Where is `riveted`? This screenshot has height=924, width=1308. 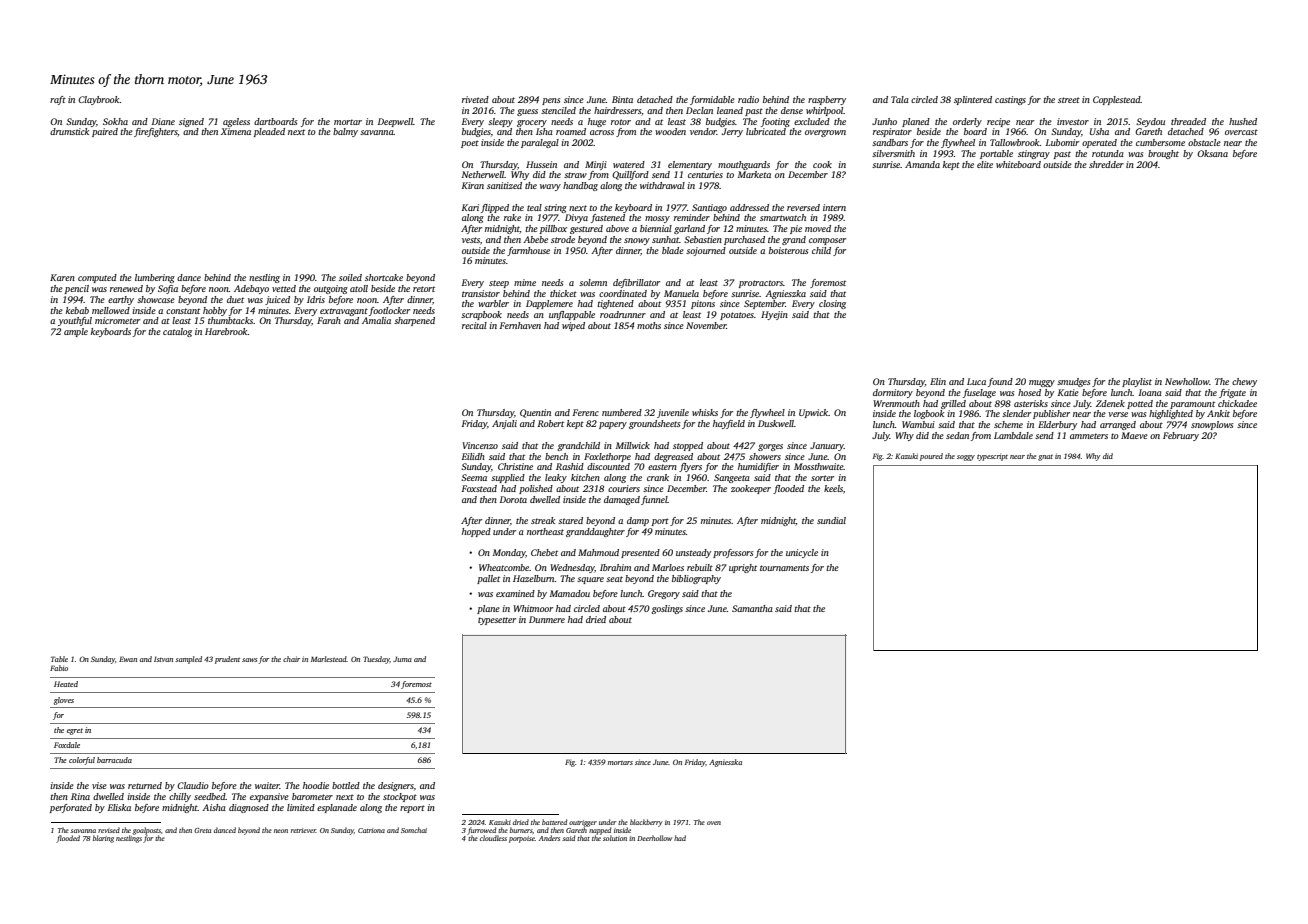
riveted is located at coordinates (475, 99).
